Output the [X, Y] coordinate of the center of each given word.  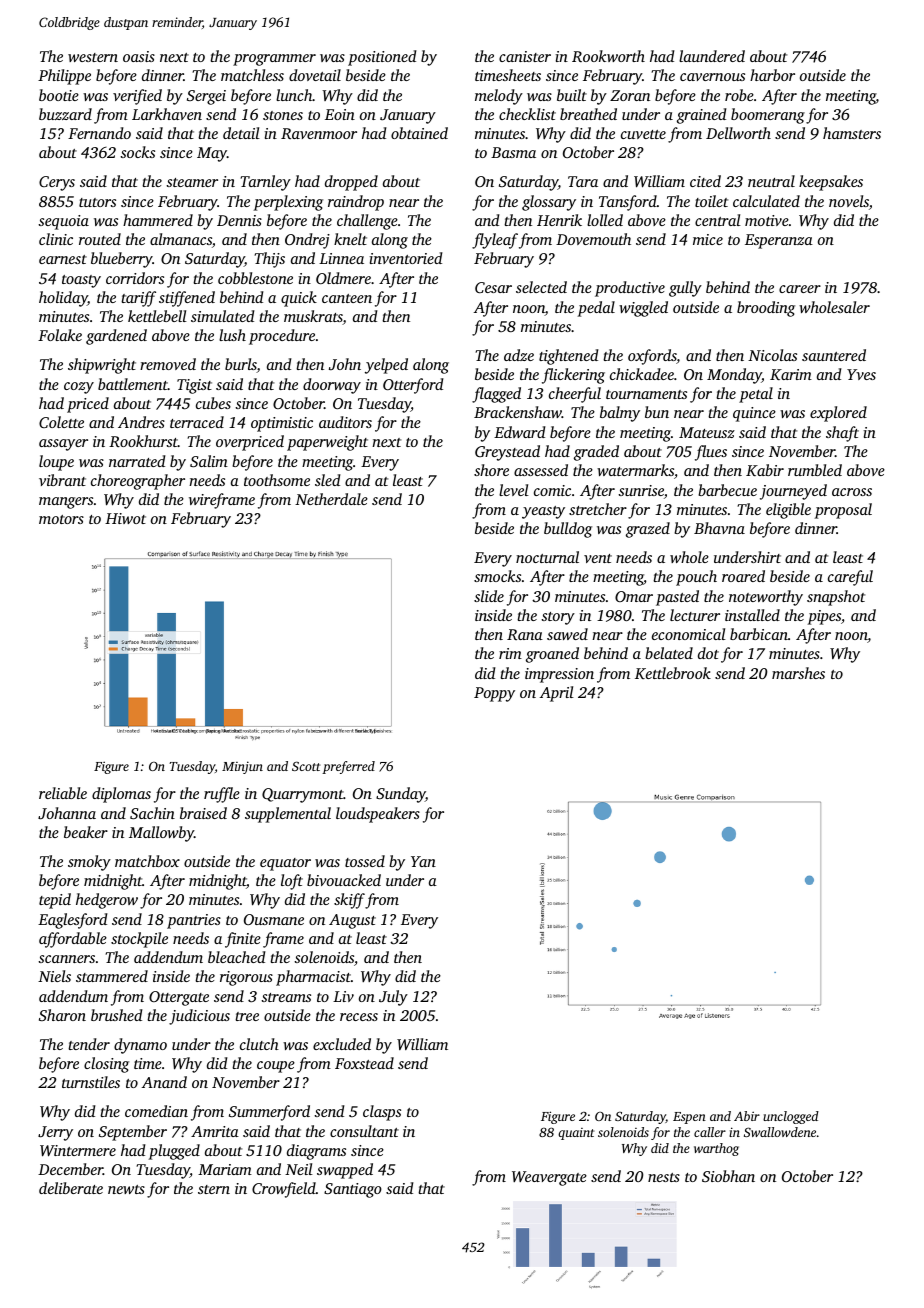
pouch [696, 578]
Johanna [67, 813]
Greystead [507, 453]
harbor [772, 75]
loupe [56, 463]
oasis [139, 56]
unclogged [791, 1117]
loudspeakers [378, 815]
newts [126, 1189]
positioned [382, 58]
